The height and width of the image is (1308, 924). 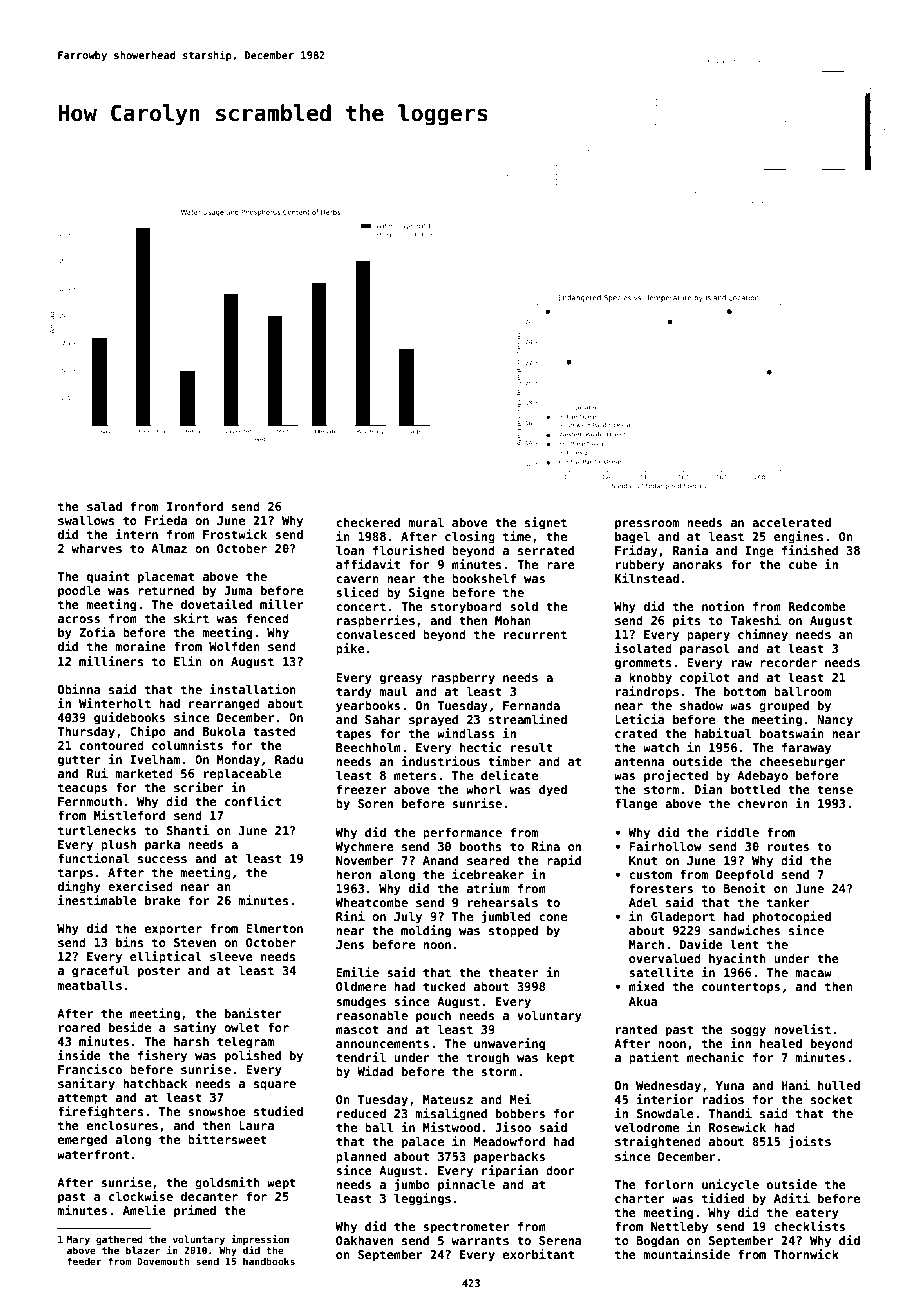 What do you see at coordinates (661, 888) in the image?
I see `foresters` at bounding box center [661, 888].
